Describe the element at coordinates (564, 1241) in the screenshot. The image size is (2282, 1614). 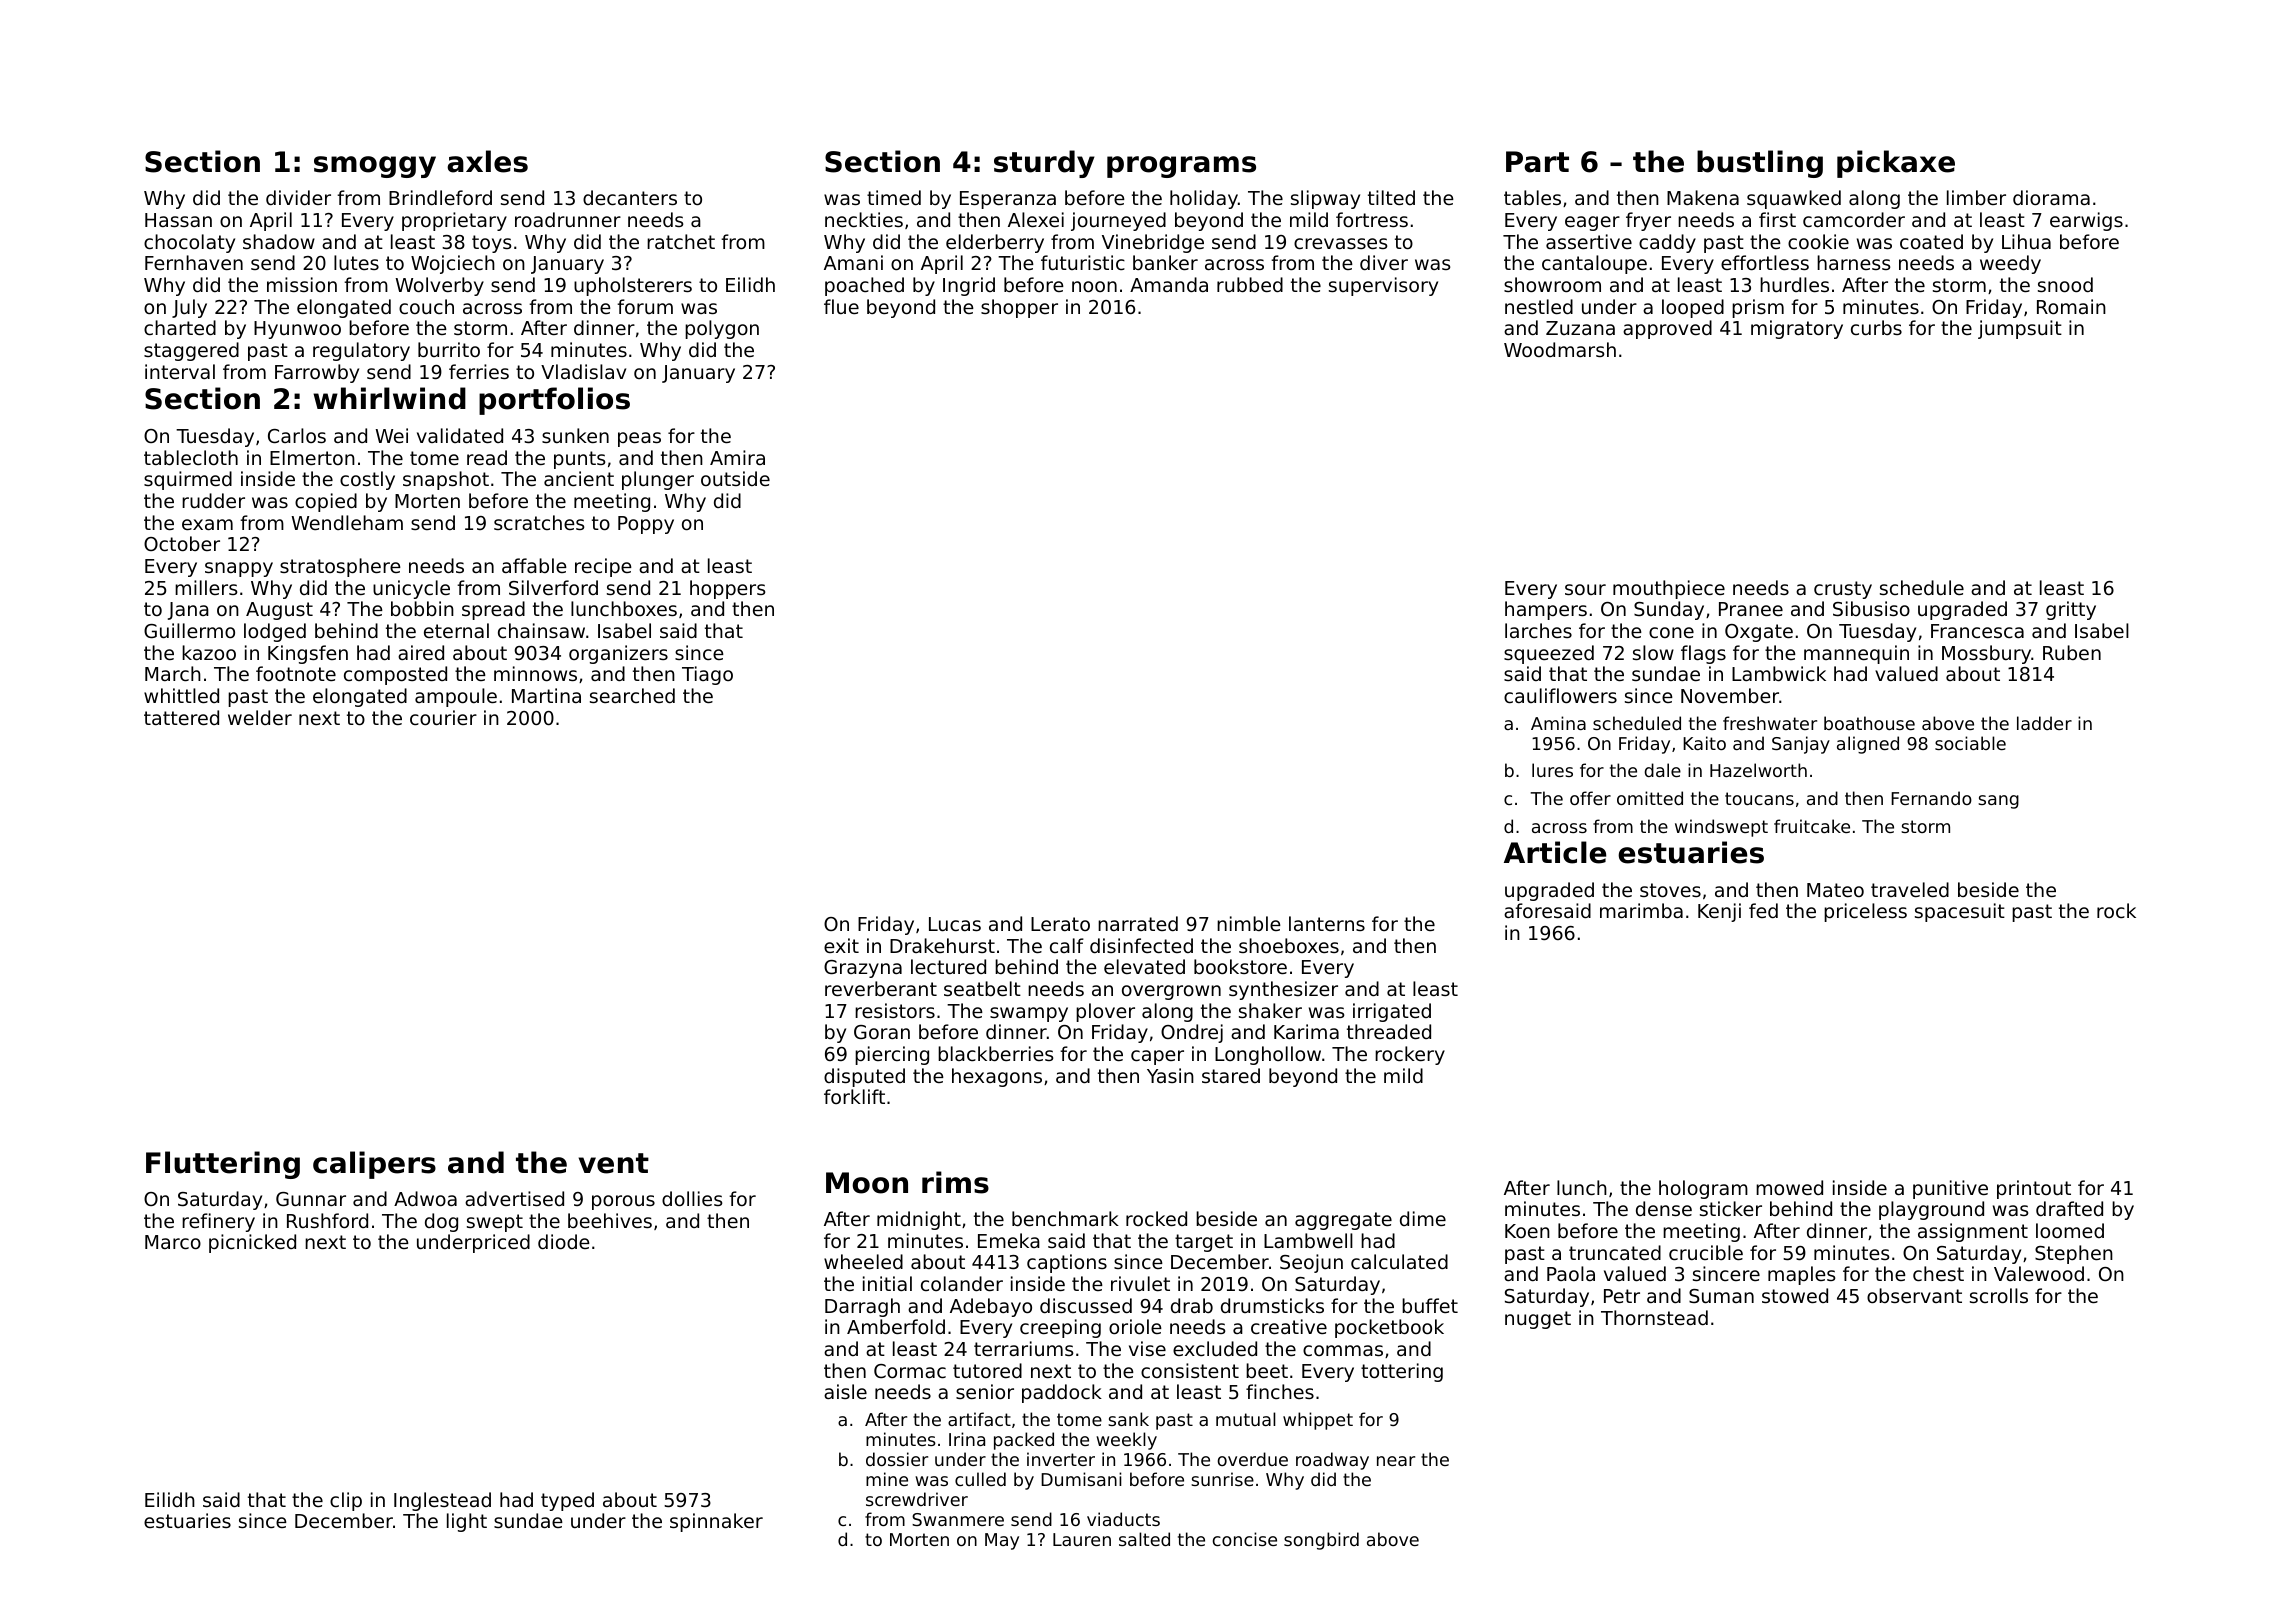
I see `diode` at that location.
